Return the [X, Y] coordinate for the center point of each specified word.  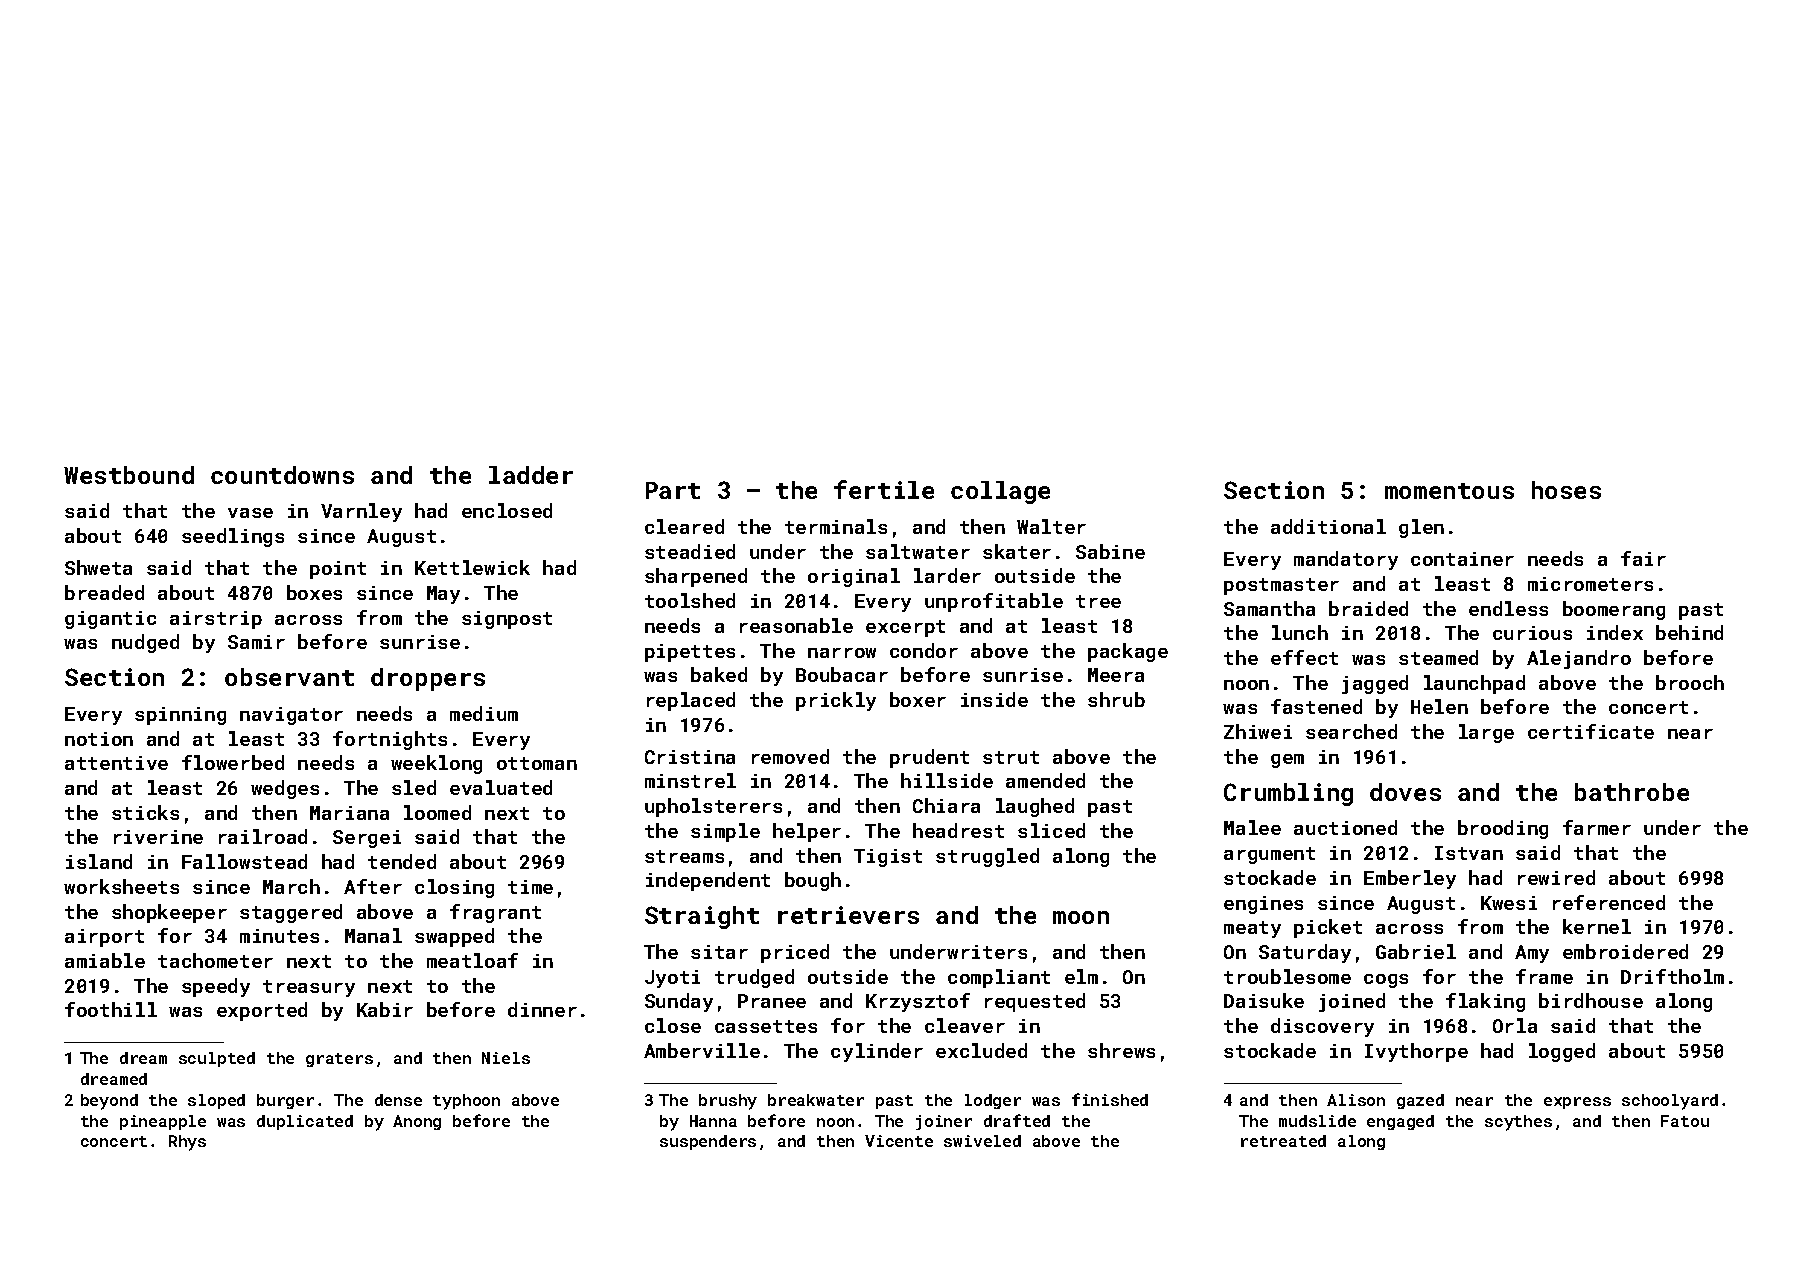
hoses [1566, 490]
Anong [417, 1122]
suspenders [708, 1142]
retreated [1283, 1141]
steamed [1438, 657]
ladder [531, 475]
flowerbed [233, 762]
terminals [836, 526]
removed [790, 756]
